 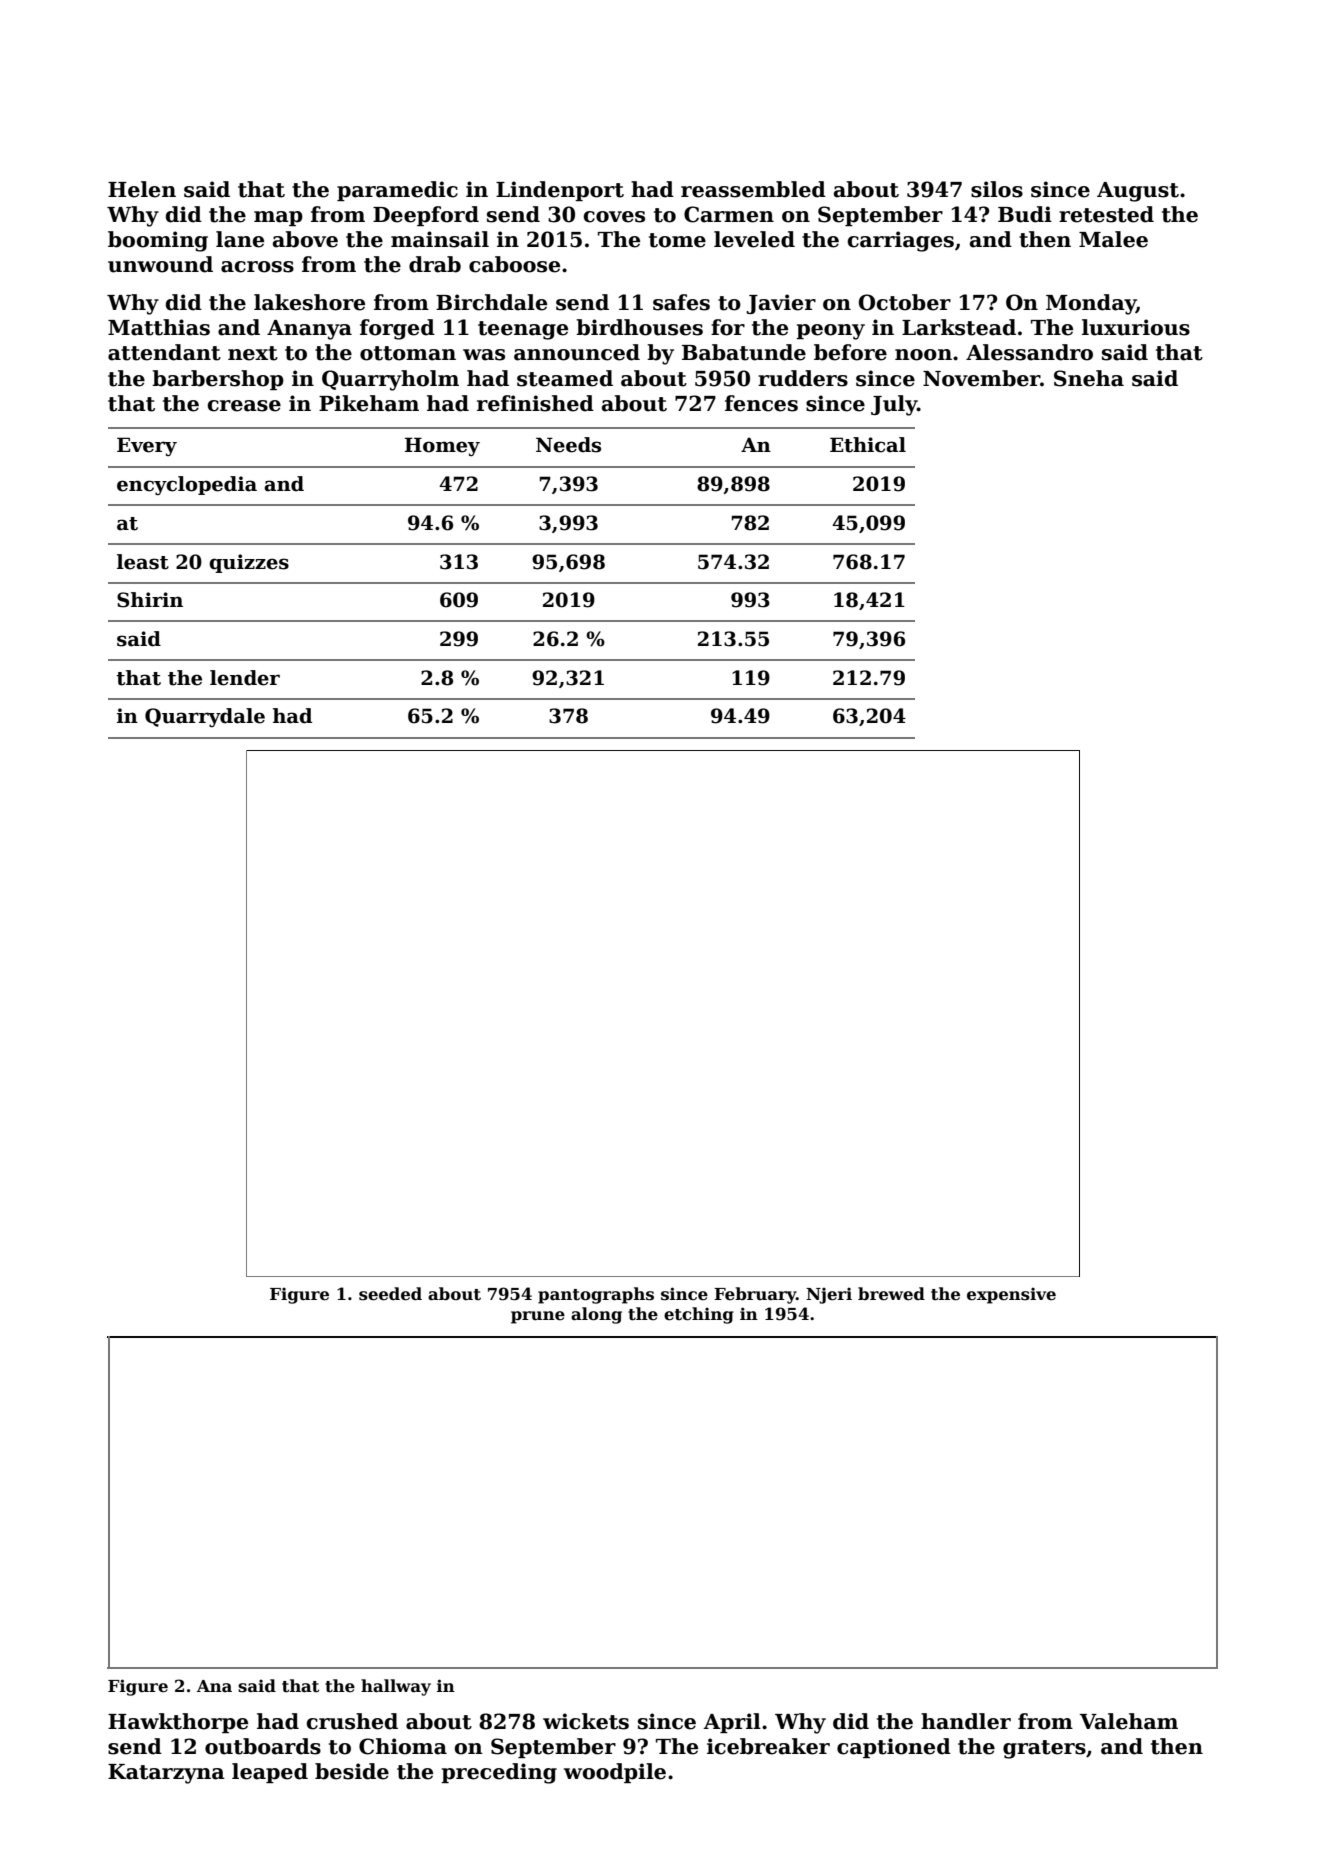 I want to click on icebreaker, so click(x=768, y=1746).
